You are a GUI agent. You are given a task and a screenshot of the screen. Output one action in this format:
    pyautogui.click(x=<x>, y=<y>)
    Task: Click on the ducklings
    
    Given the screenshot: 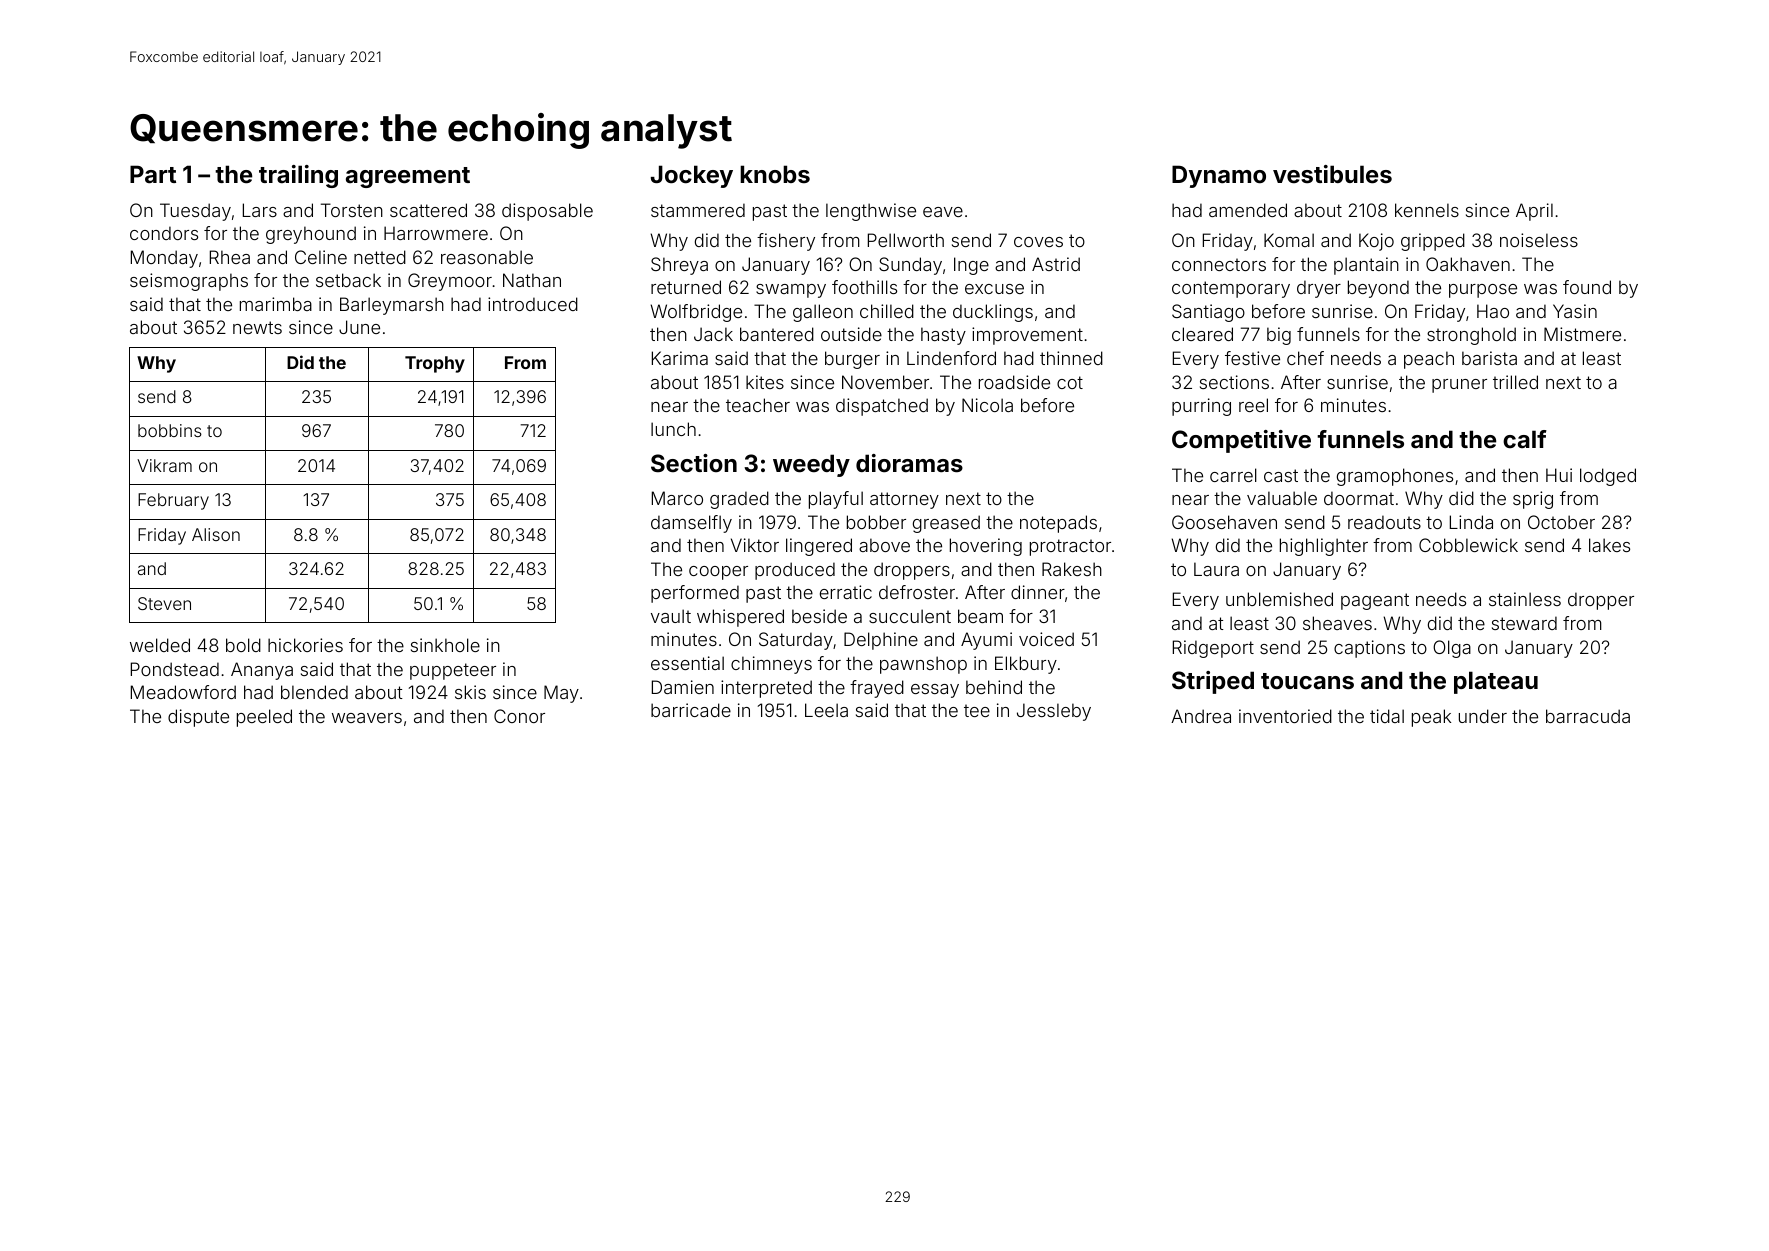 What is the action you would take?
    pyautogui.click(x=993, y=313)
